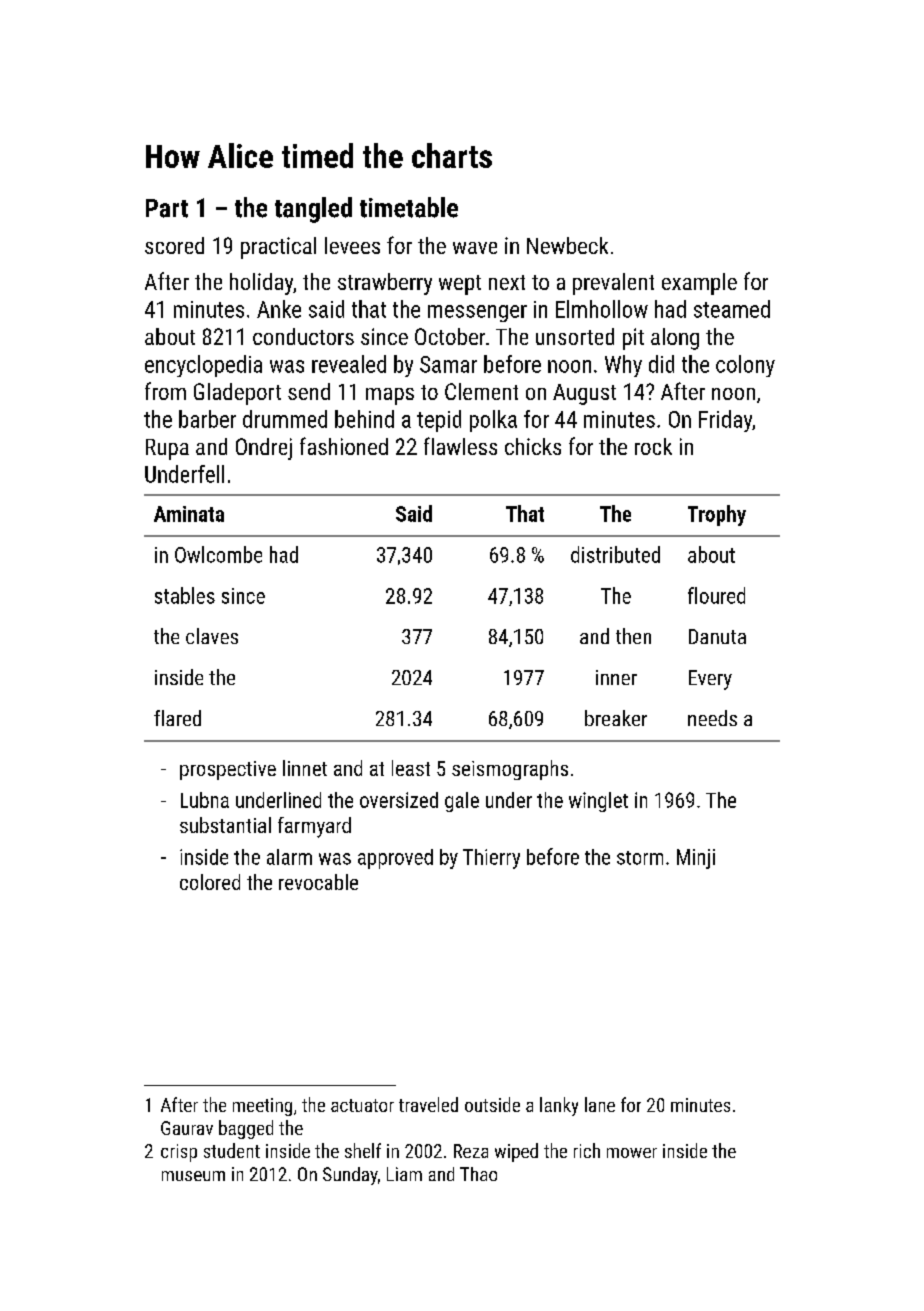 This image has width=924, height=1311. What do you see at coordinates (362, 1105) in the image?
I see `actuator` at bounding box center [362, 1105].
